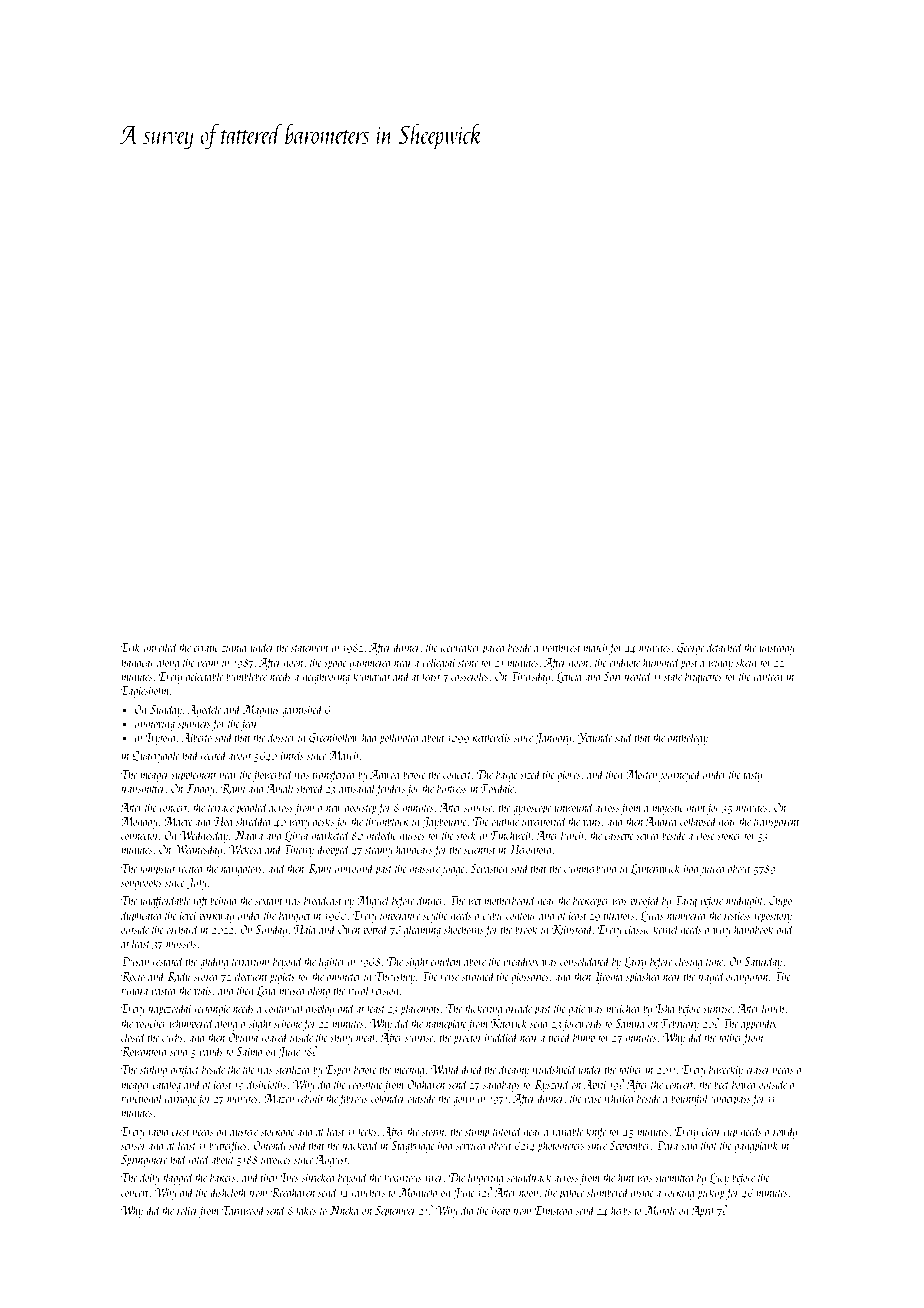 The width and height of the screenshot is (924, 1308). What do you see at coordinates (759, 1024) in the screenshot?
I see `appendix` at bounding box center [759, 1024].
